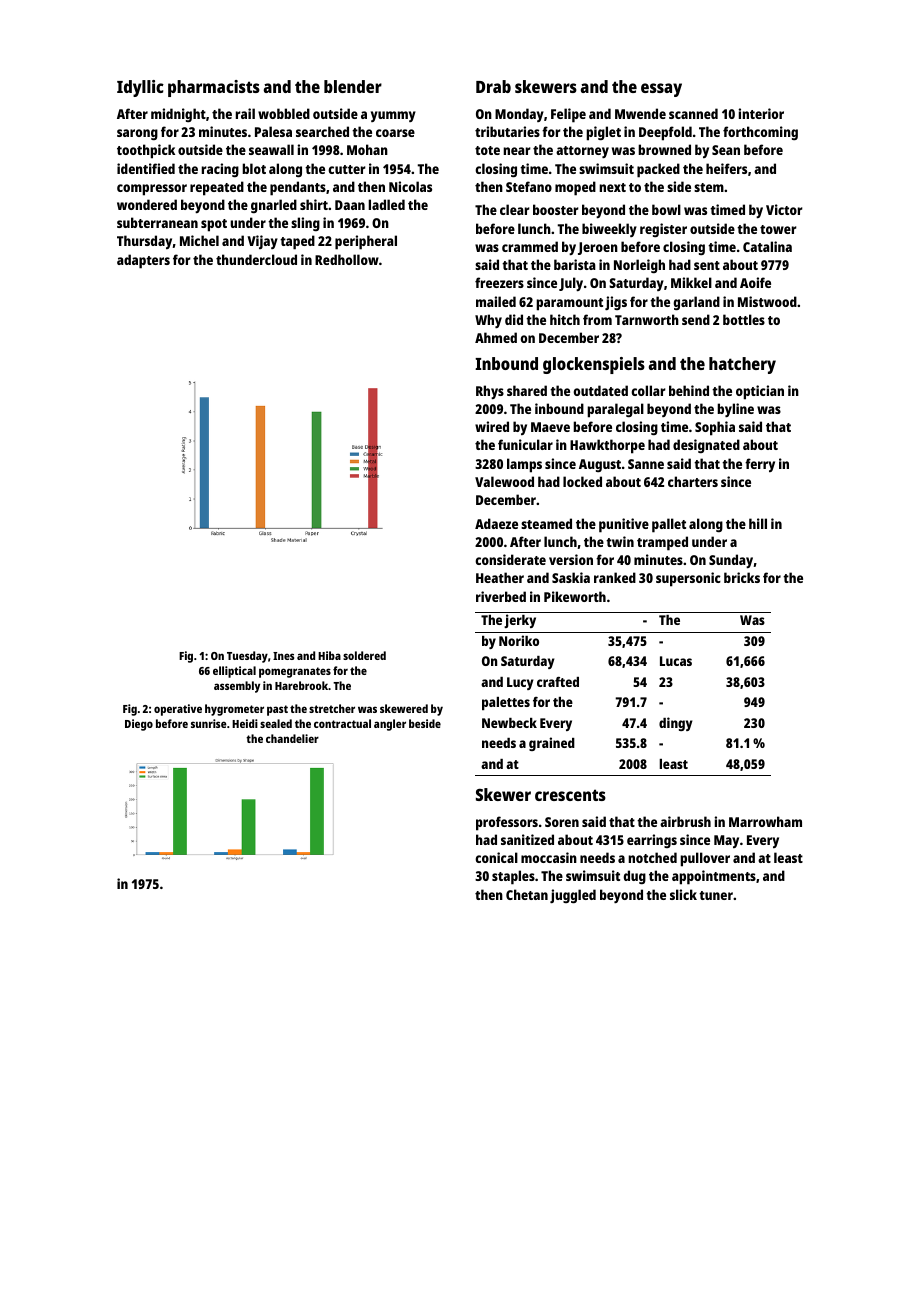 The width and height of the screenshot is (924, 1308). I want to click on Marrowham, so click(765, 821).
